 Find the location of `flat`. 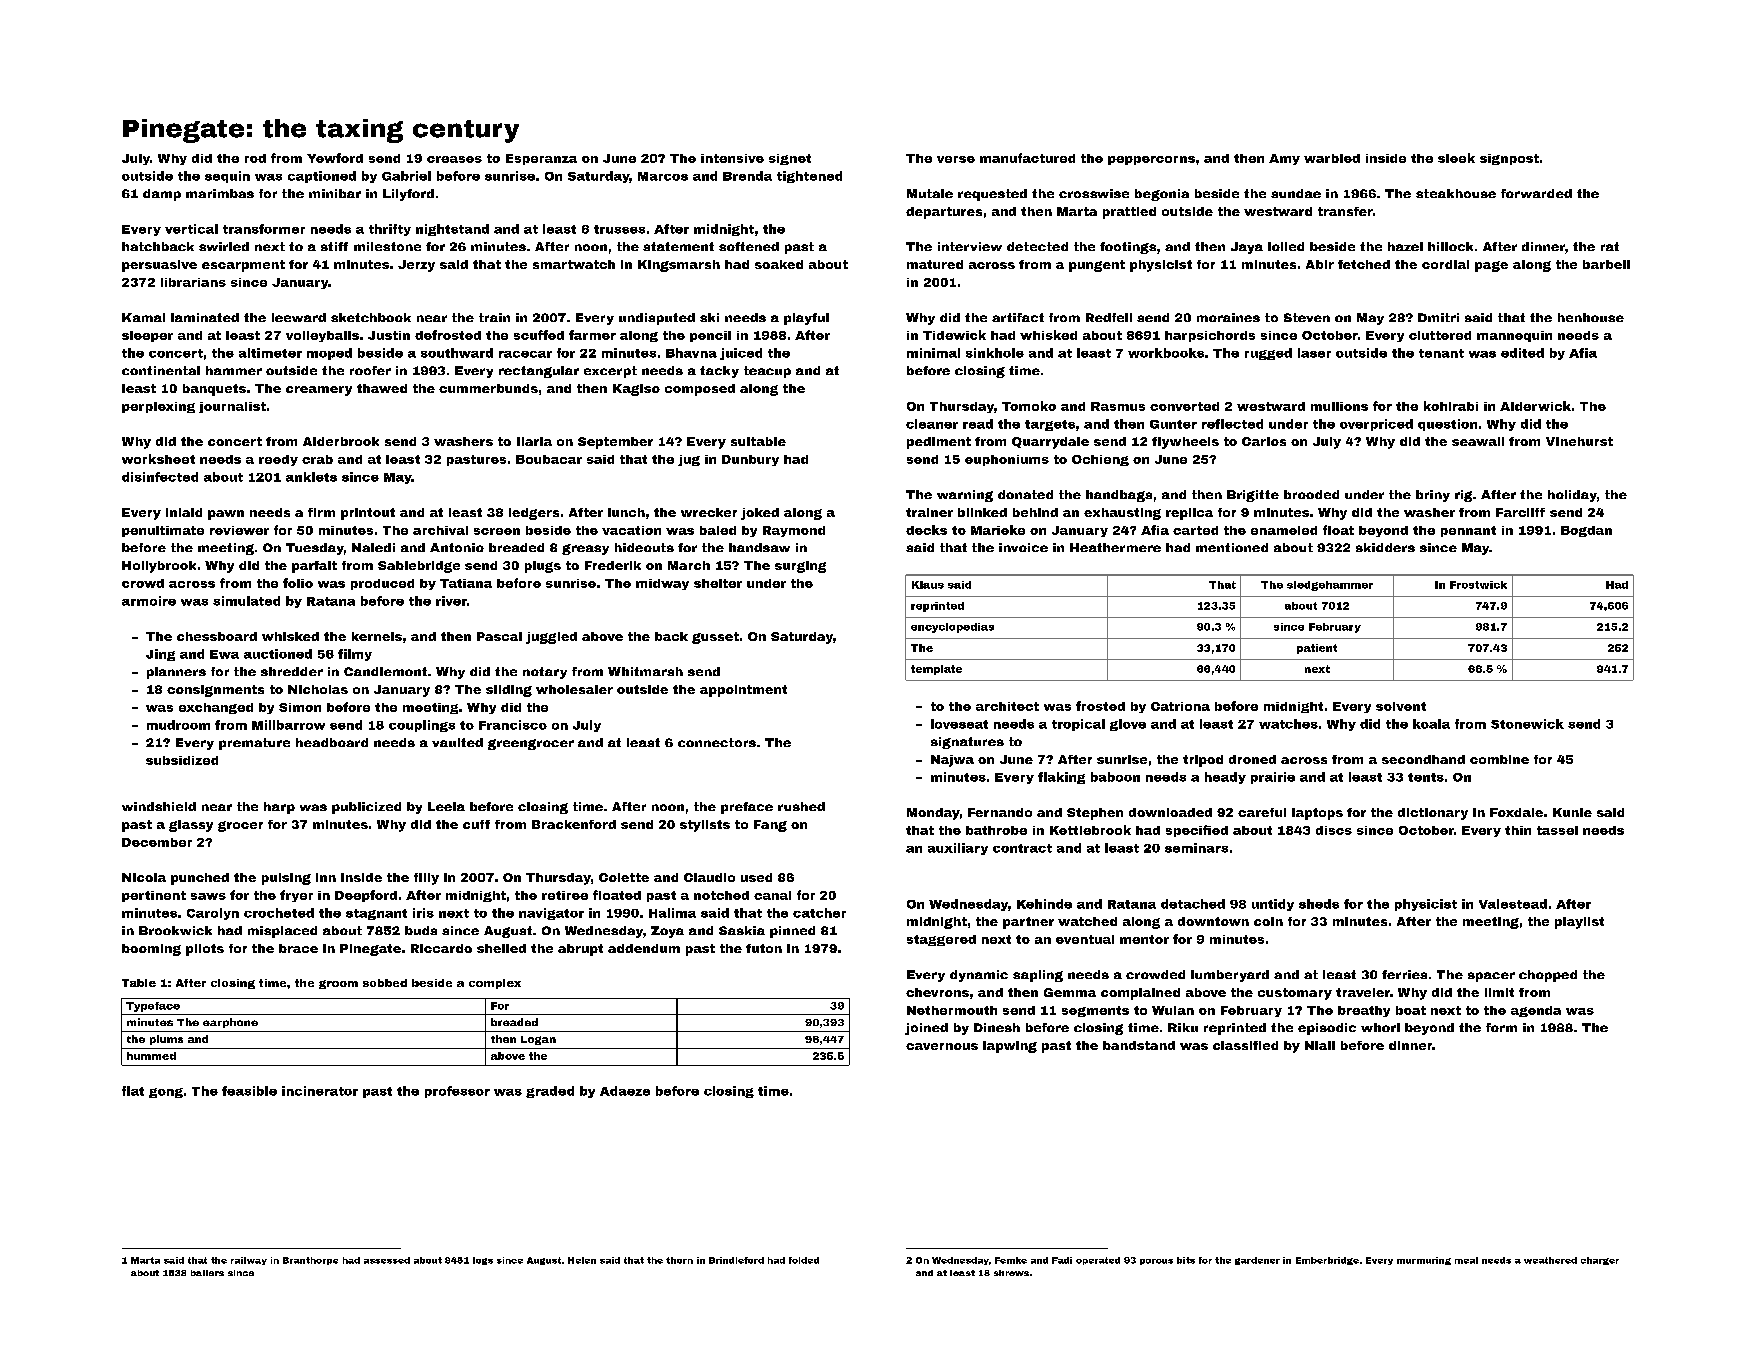

flat is located at coordinates (133, 1091).
